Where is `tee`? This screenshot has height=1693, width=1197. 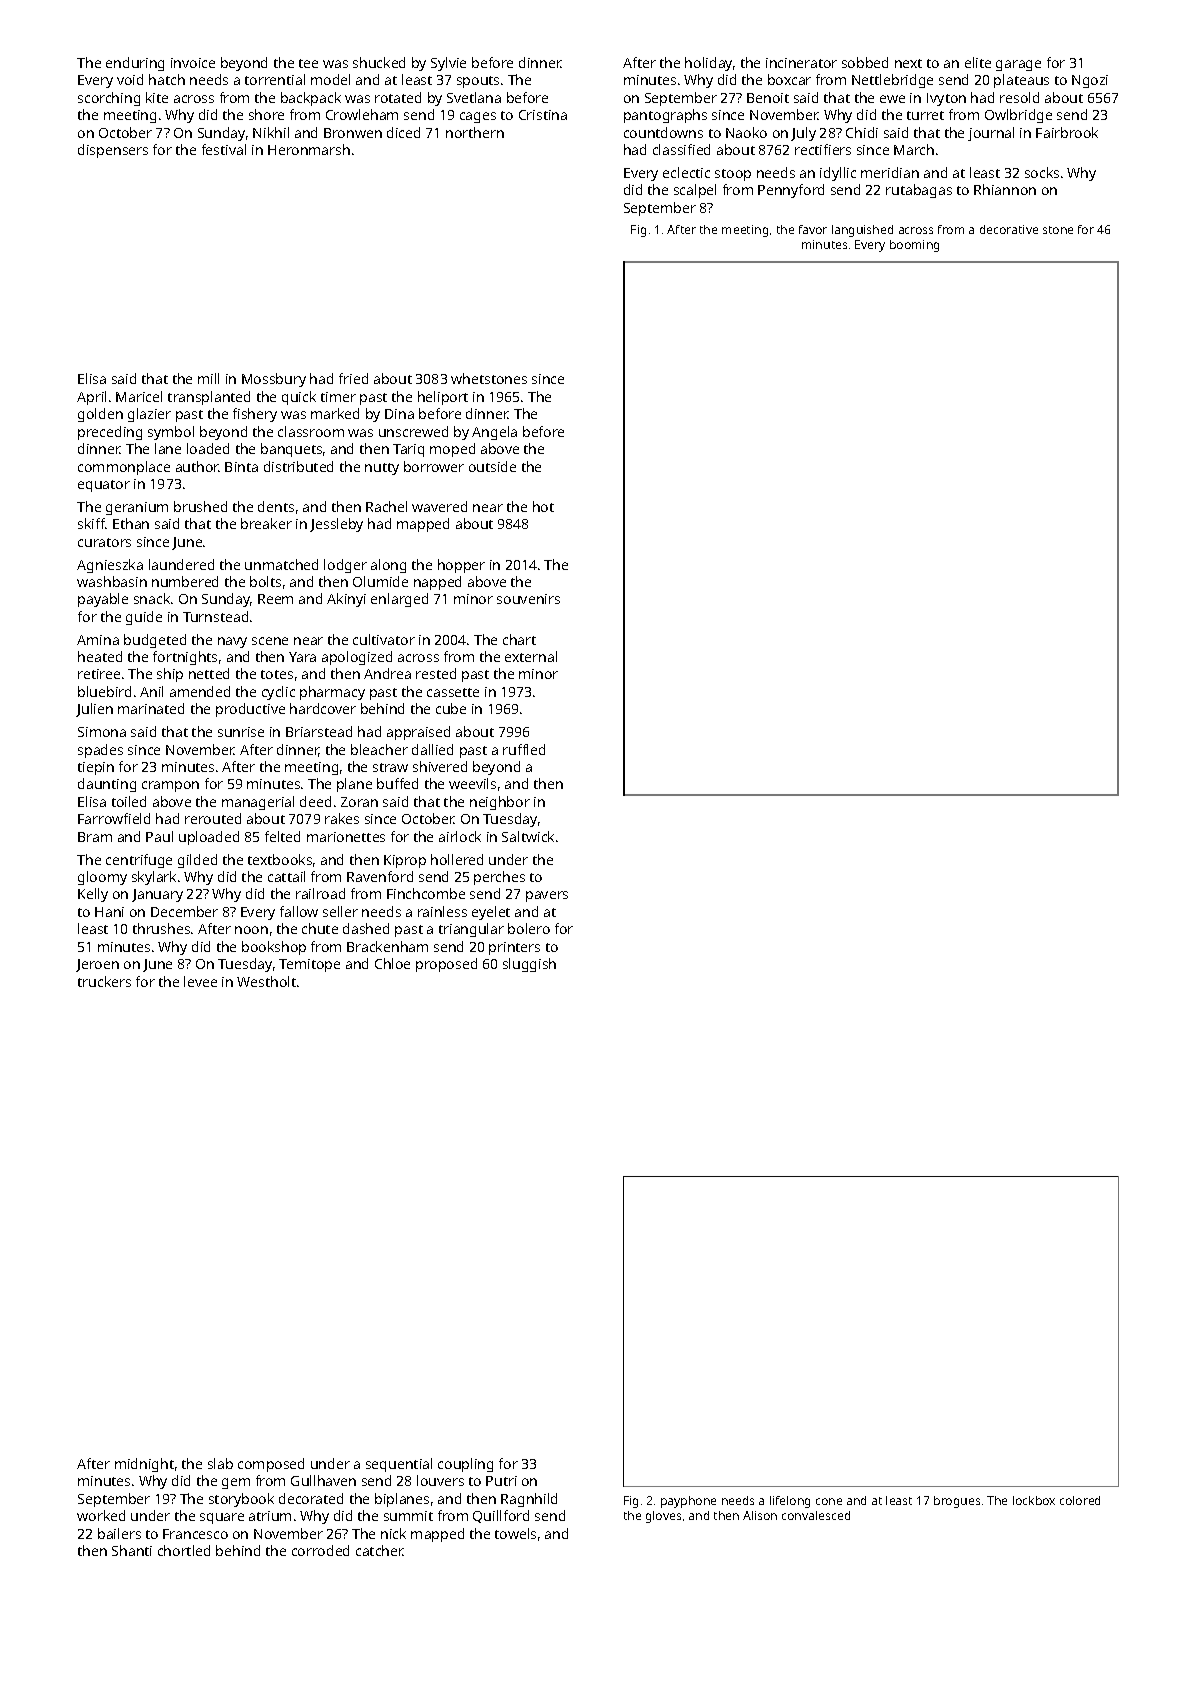 tee is located at coordinates (308, 63).
